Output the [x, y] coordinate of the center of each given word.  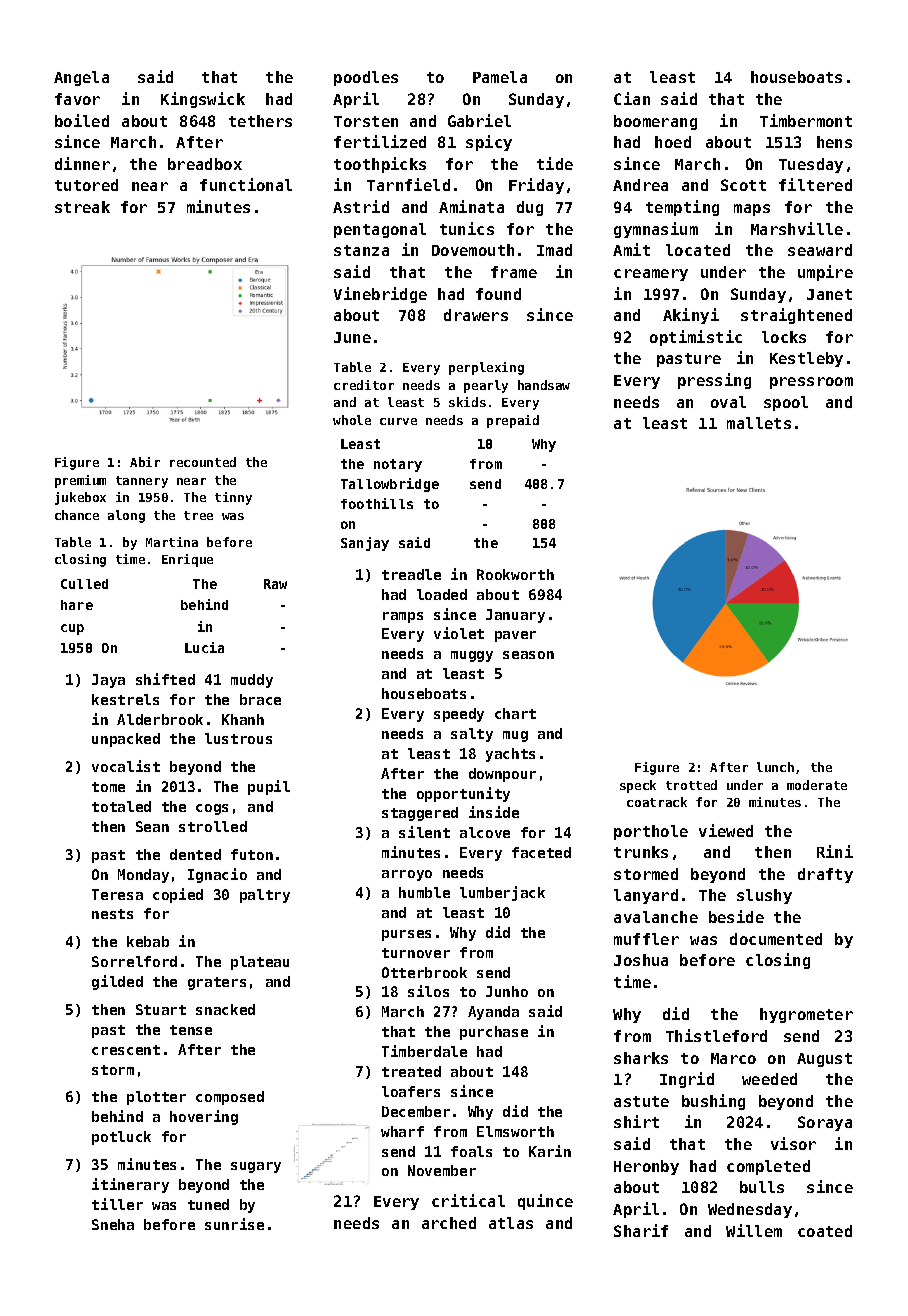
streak [82, 207]
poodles [366, 78]
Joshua [641, 960]
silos [428, 991]
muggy [472, 656]
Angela [81, 78]
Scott [743, 185]
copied [178, 895]
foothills [377, 503]
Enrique [187, 560]
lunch [775, 767]
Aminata [471, 206]
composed [230, 1098]
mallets [759, 423]
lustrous [238, 738]
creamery [651, 275]
